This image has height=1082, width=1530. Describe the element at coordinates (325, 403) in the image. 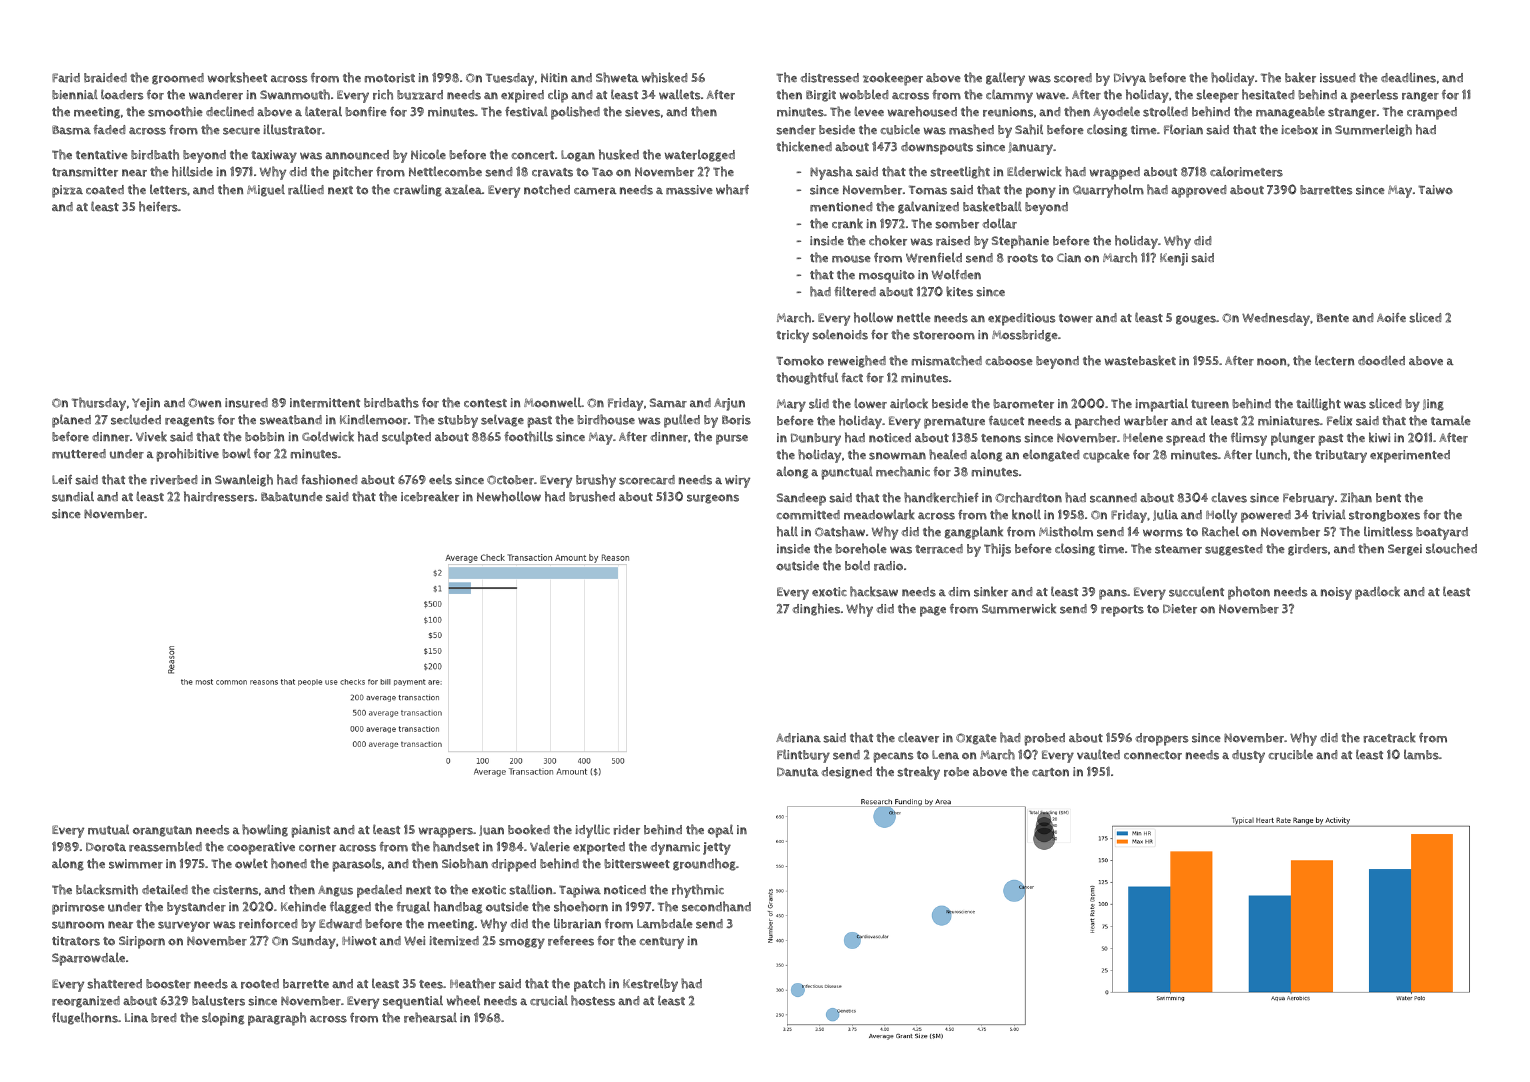

I see `intermittent` at that location.
